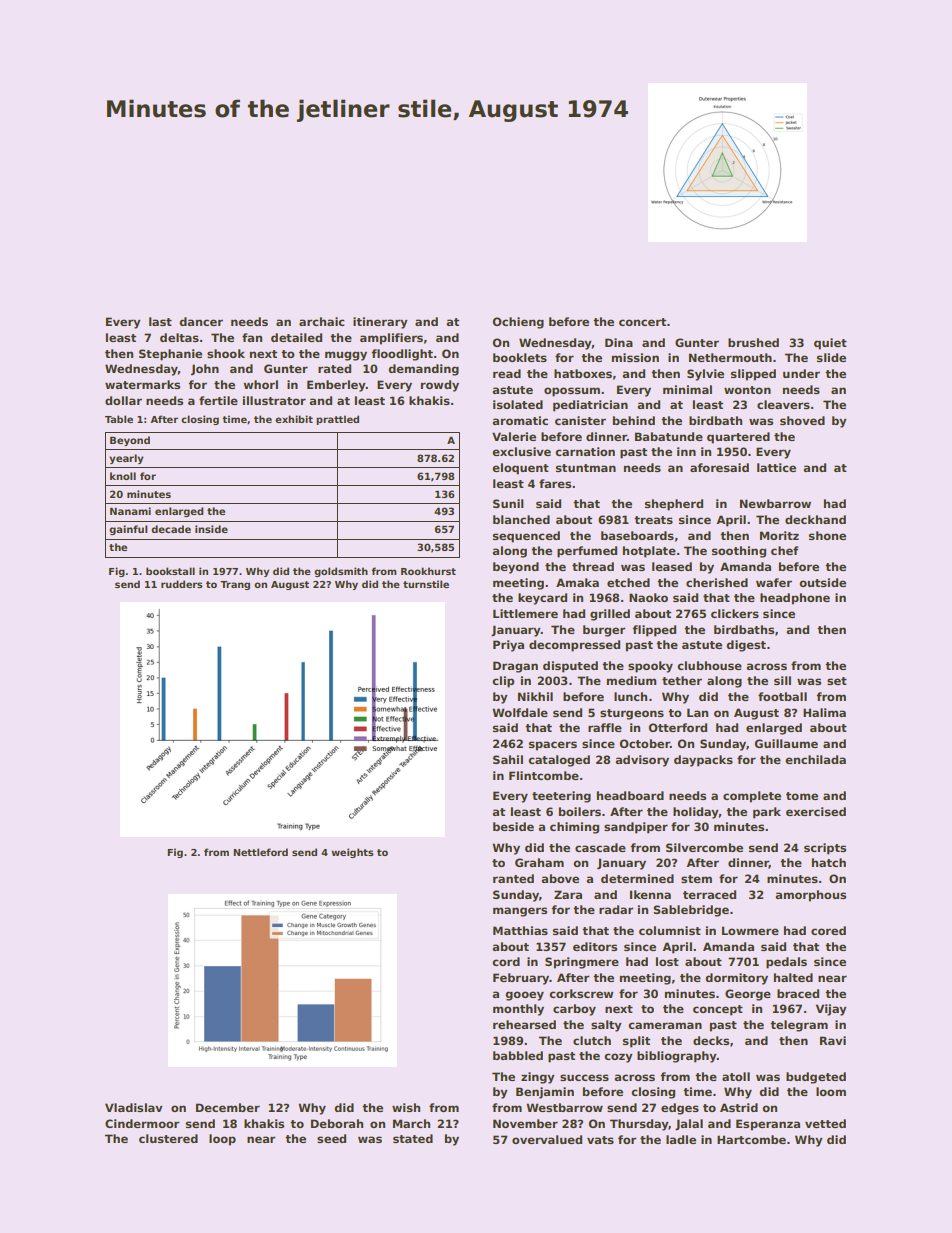  I want to click on pedals, so click(786, 963).
